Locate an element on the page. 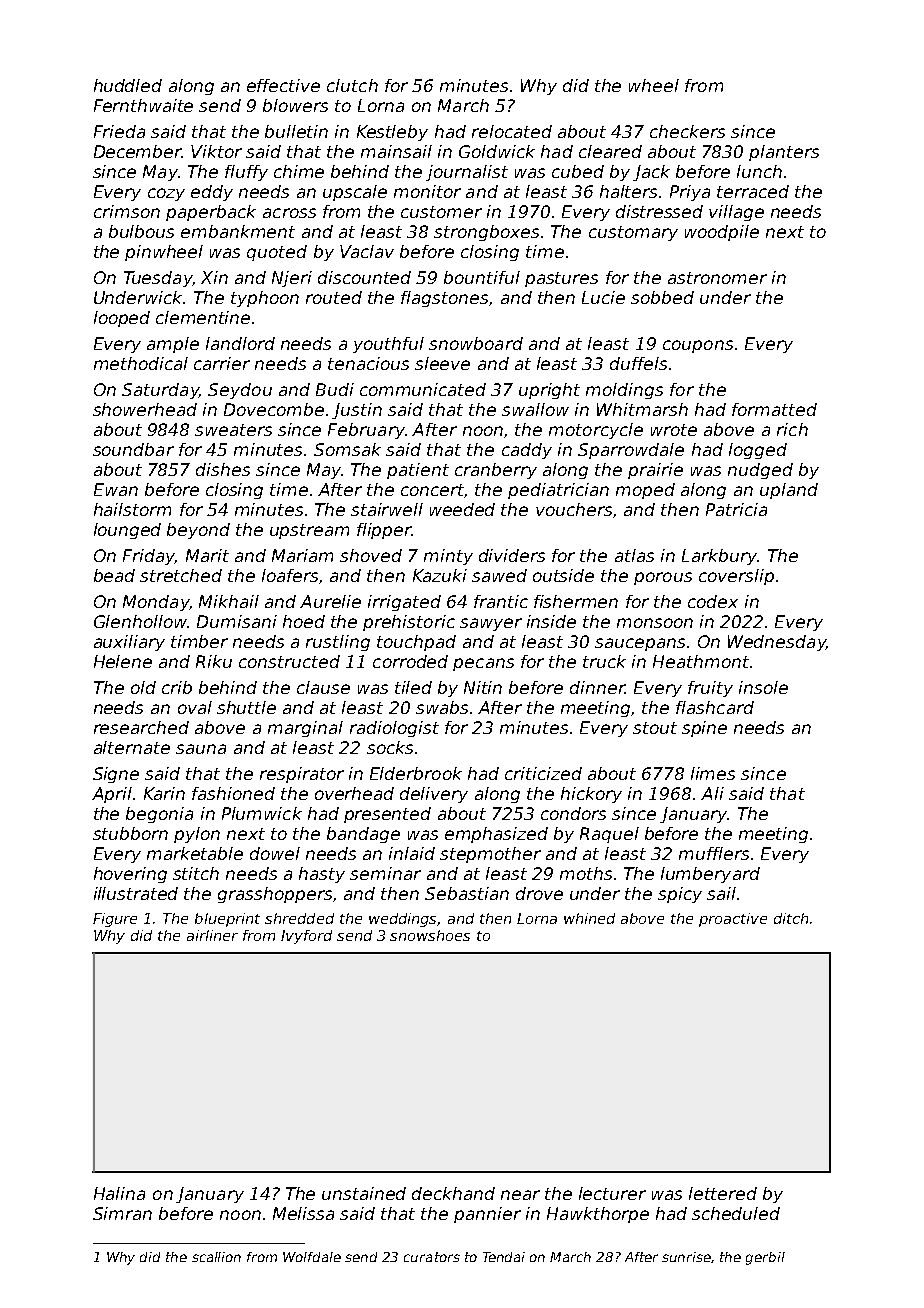  planters is located at coordinates (784, 153).
